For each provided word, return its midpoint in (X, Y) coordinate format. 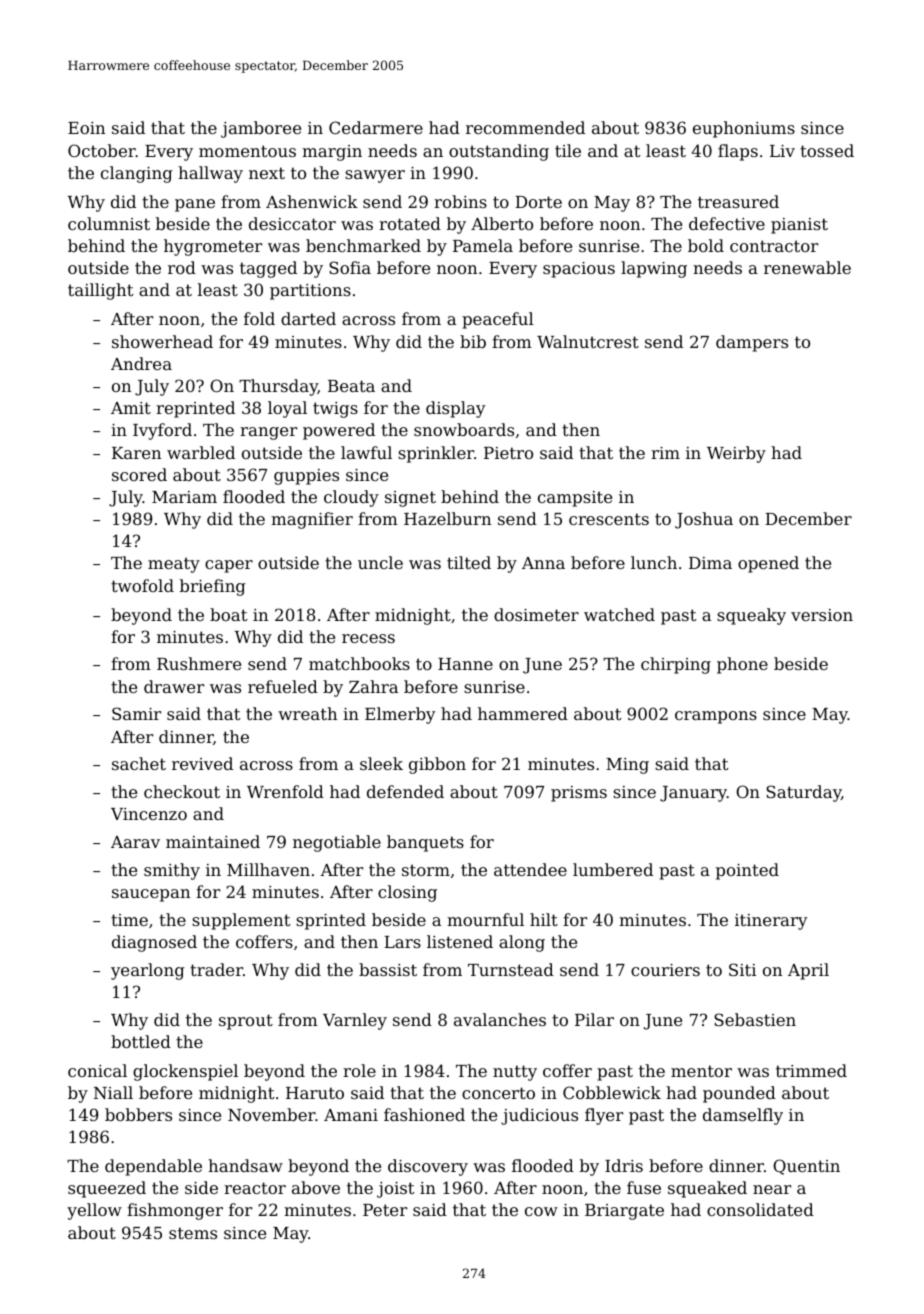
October (102, 150)
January (693, 794)
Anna (543, 563)
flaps (738, 152)
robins (460, 201)
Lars (402, 942)
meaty (174, 565)
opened (768, 564)
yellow (94, 1211)
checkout (182, 791)
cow (541, 1211)
